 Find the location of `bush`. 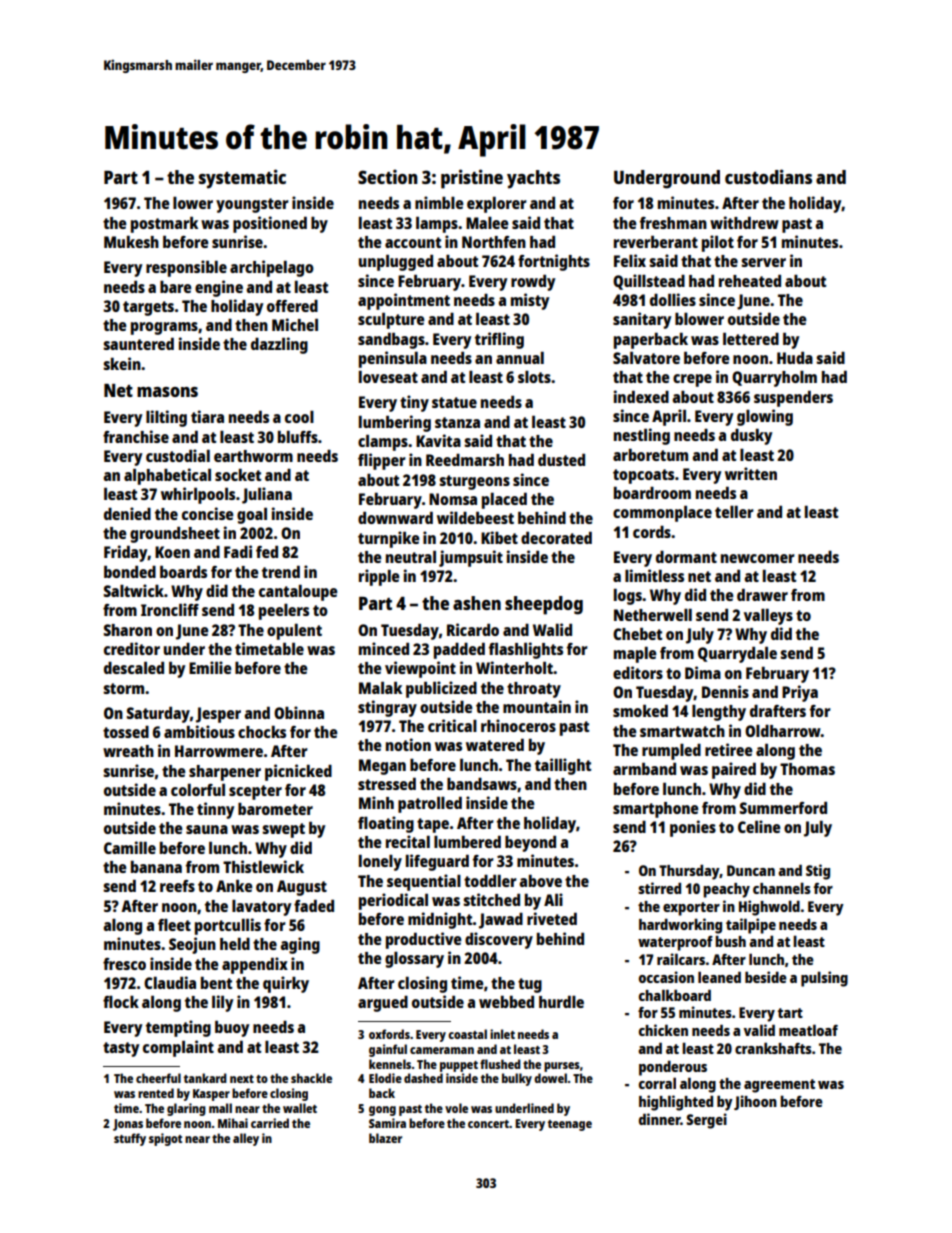

bush is located at coordinates (730, 941).
